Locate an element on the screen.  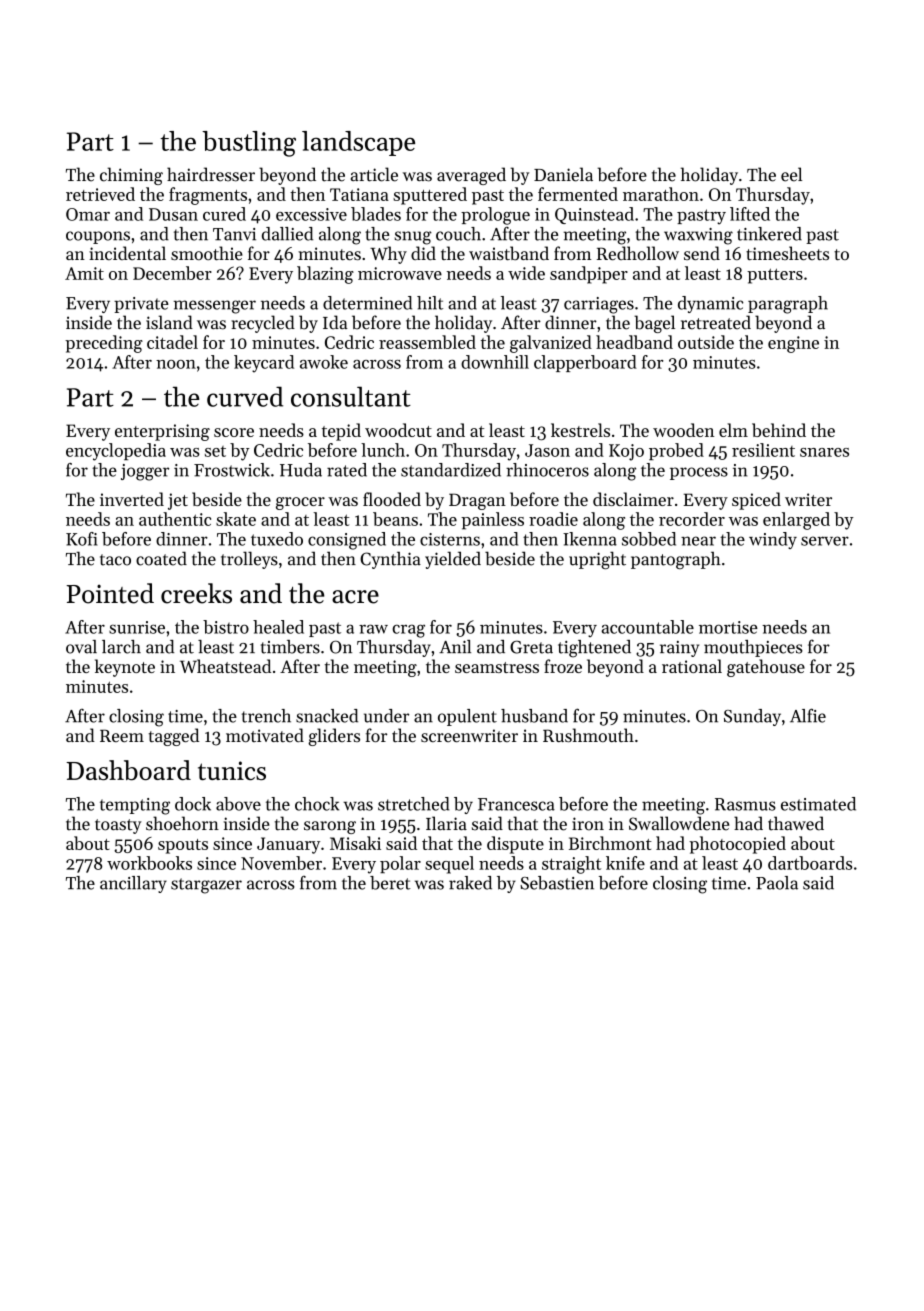
probed is located at coordinates (676, 451).
